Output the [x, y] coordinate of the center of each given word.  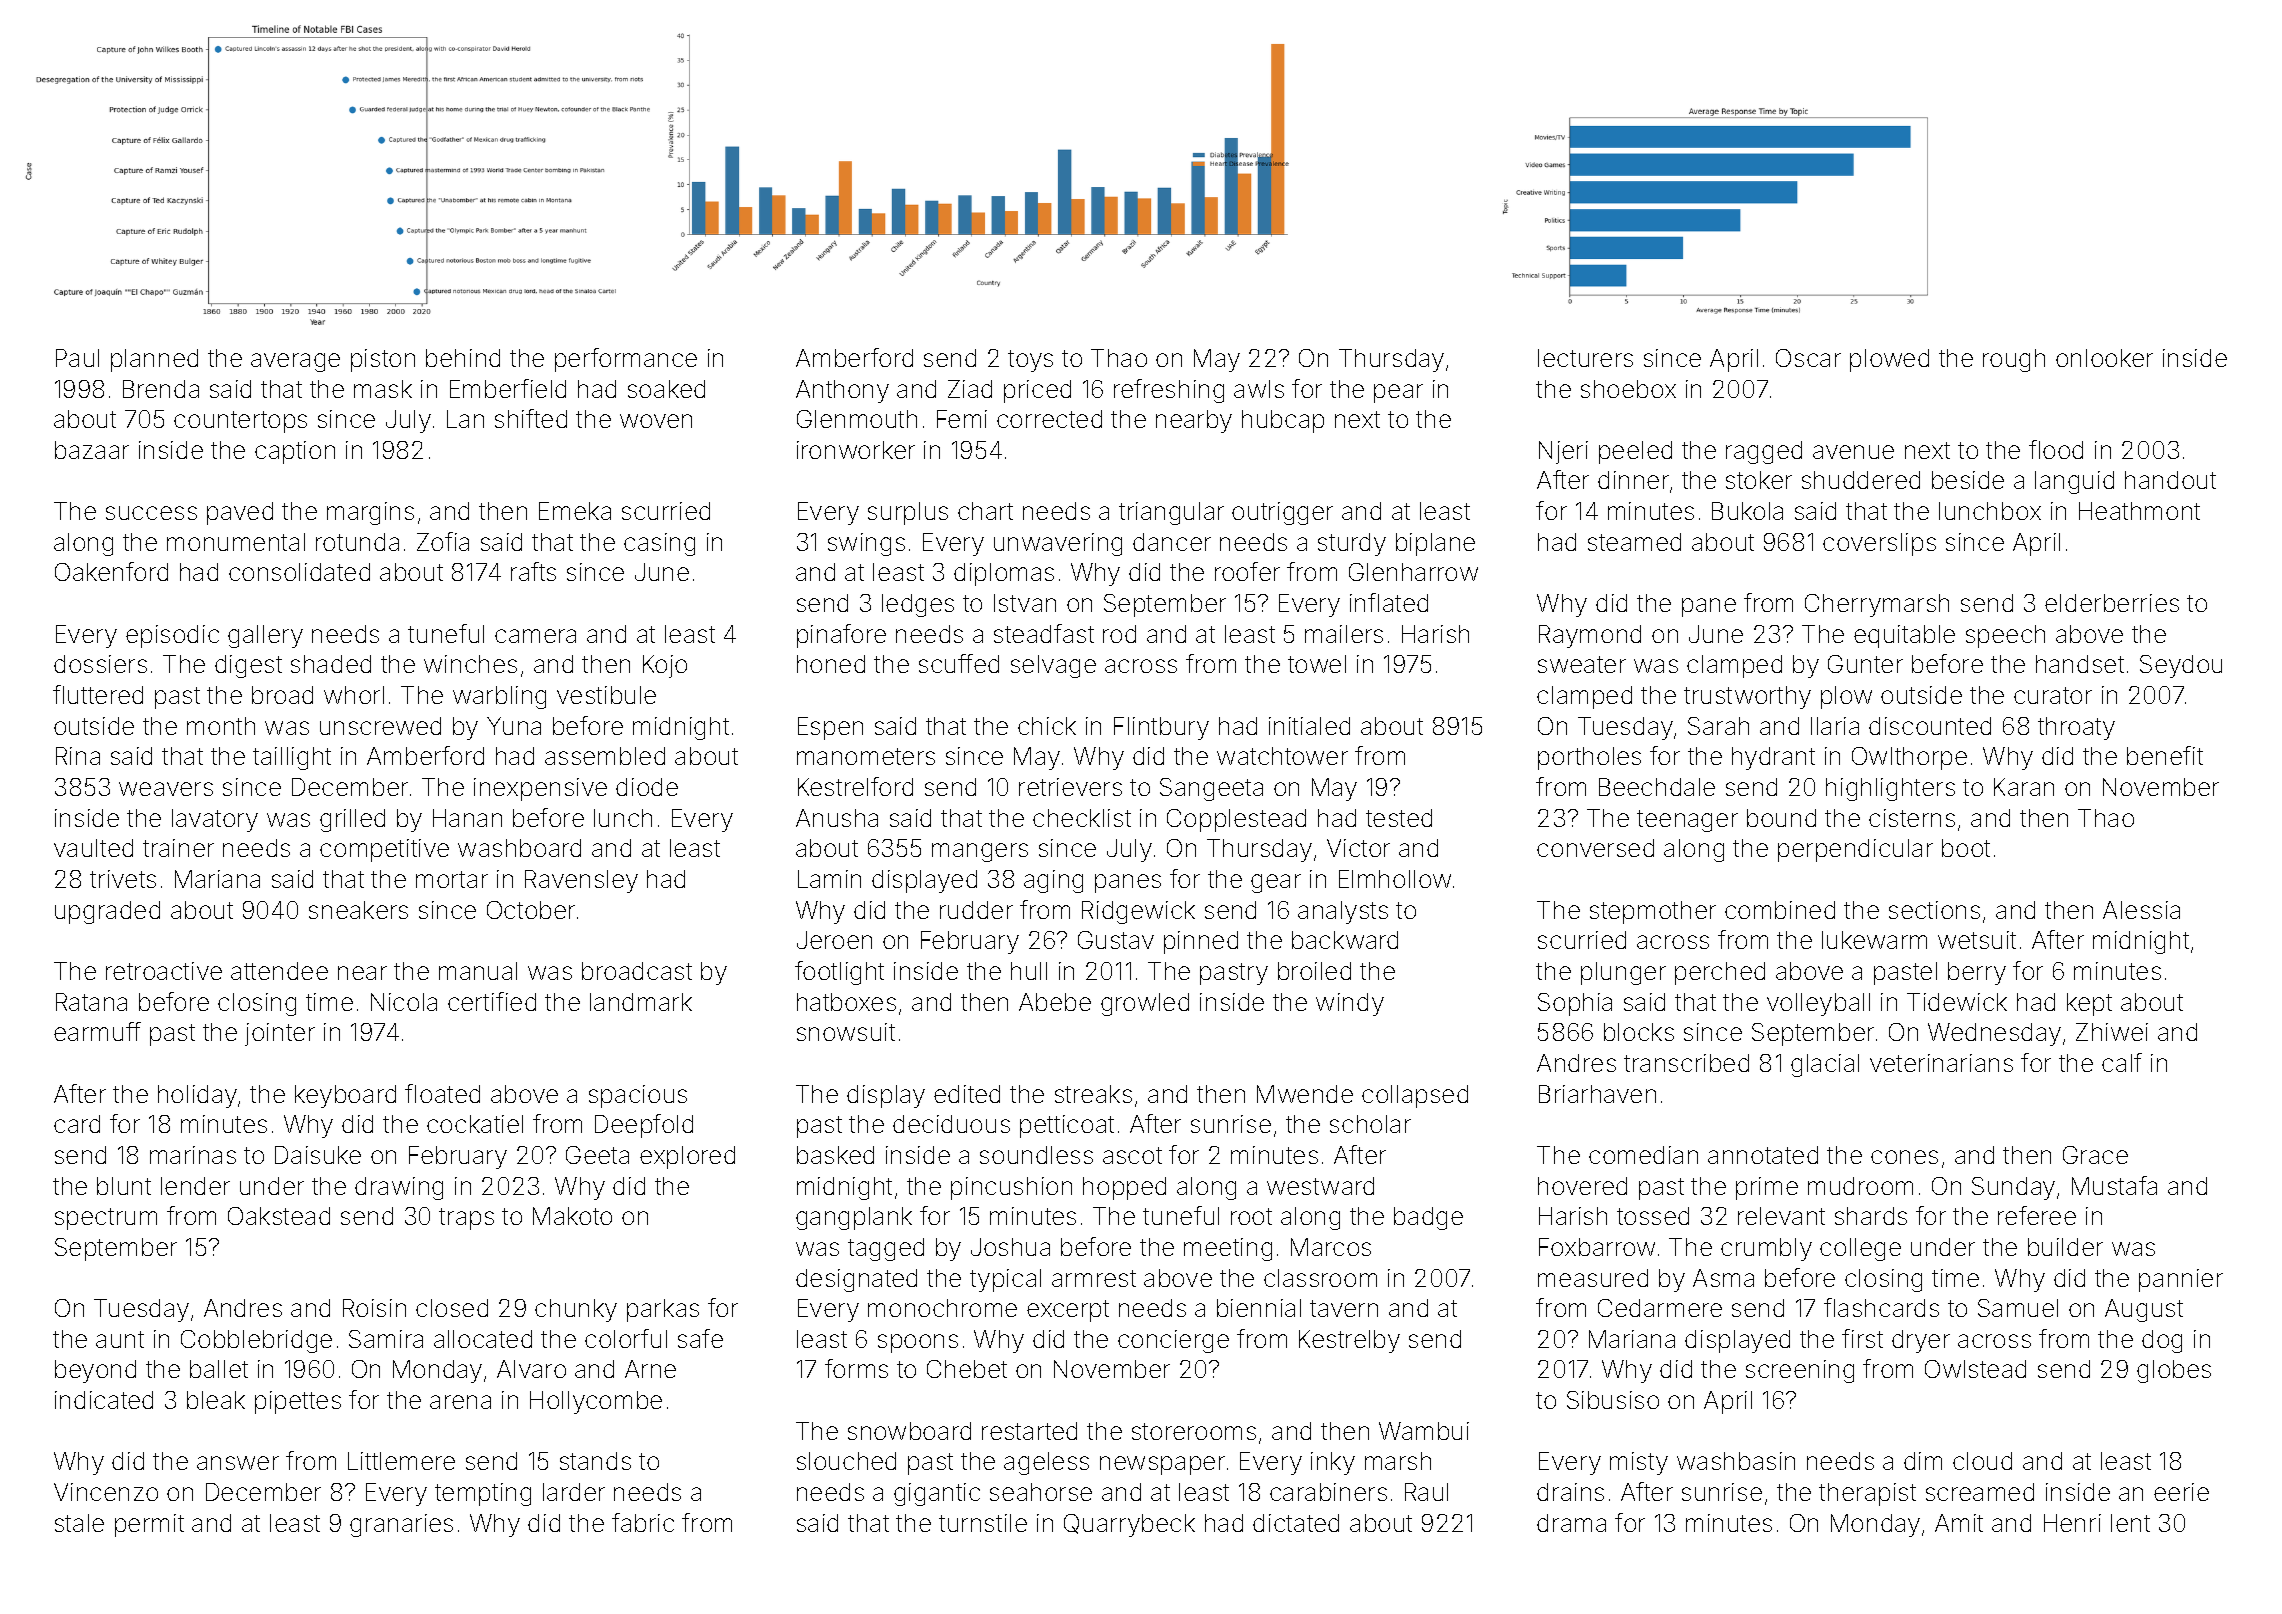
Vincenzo [106, 1492]
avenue [1853, 452]
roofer [1247, 571]
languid [2074, 482]
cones [1904, 1157]
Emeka [575, 511]
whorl [354, 695]
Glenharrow [1413, 572]
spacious [638, 1096]
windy [1350, 1004]
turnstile [983, 1523]
